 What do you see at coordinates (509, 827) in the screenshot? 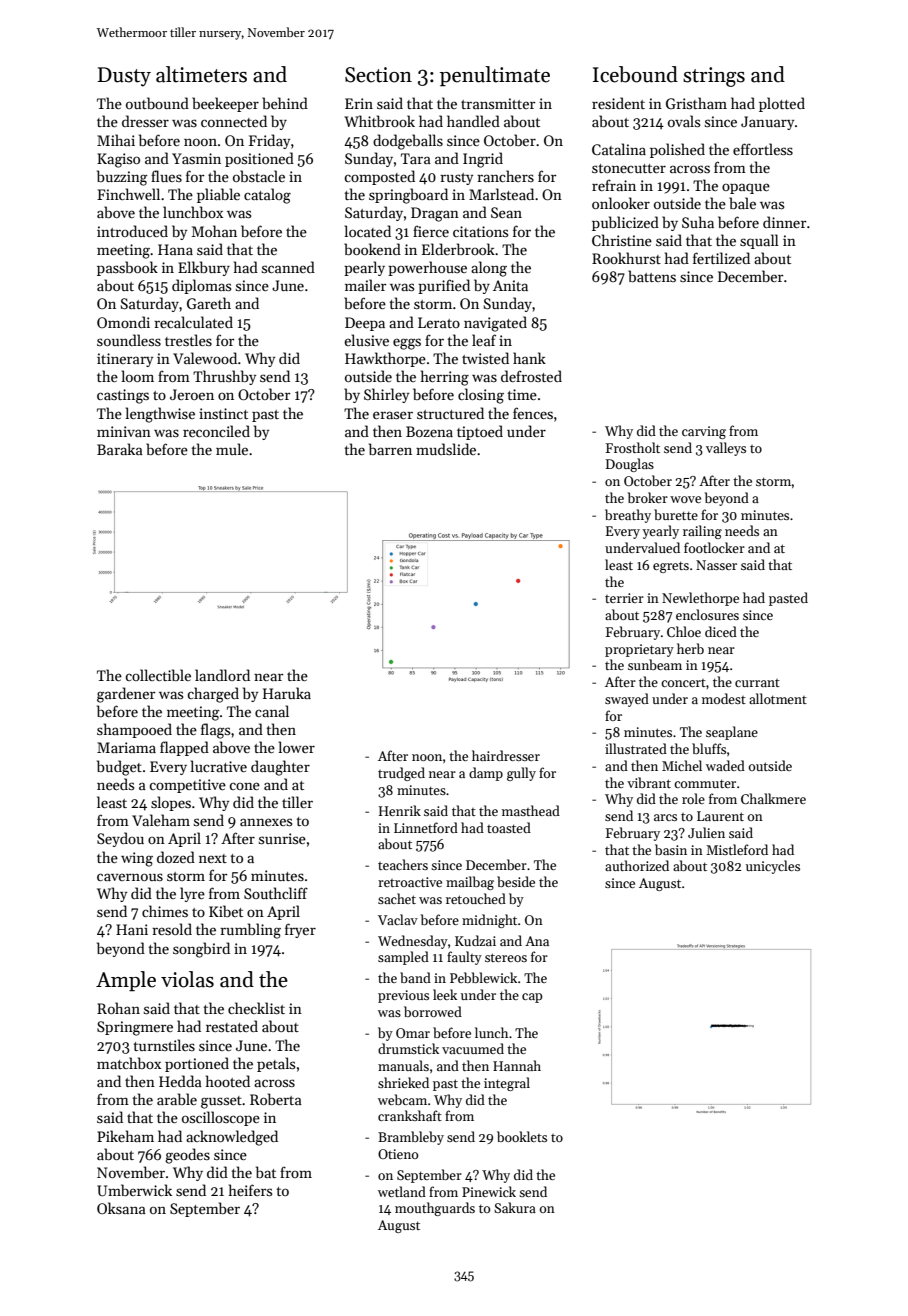
I see `toasted` at bounding box center [509, 827].
